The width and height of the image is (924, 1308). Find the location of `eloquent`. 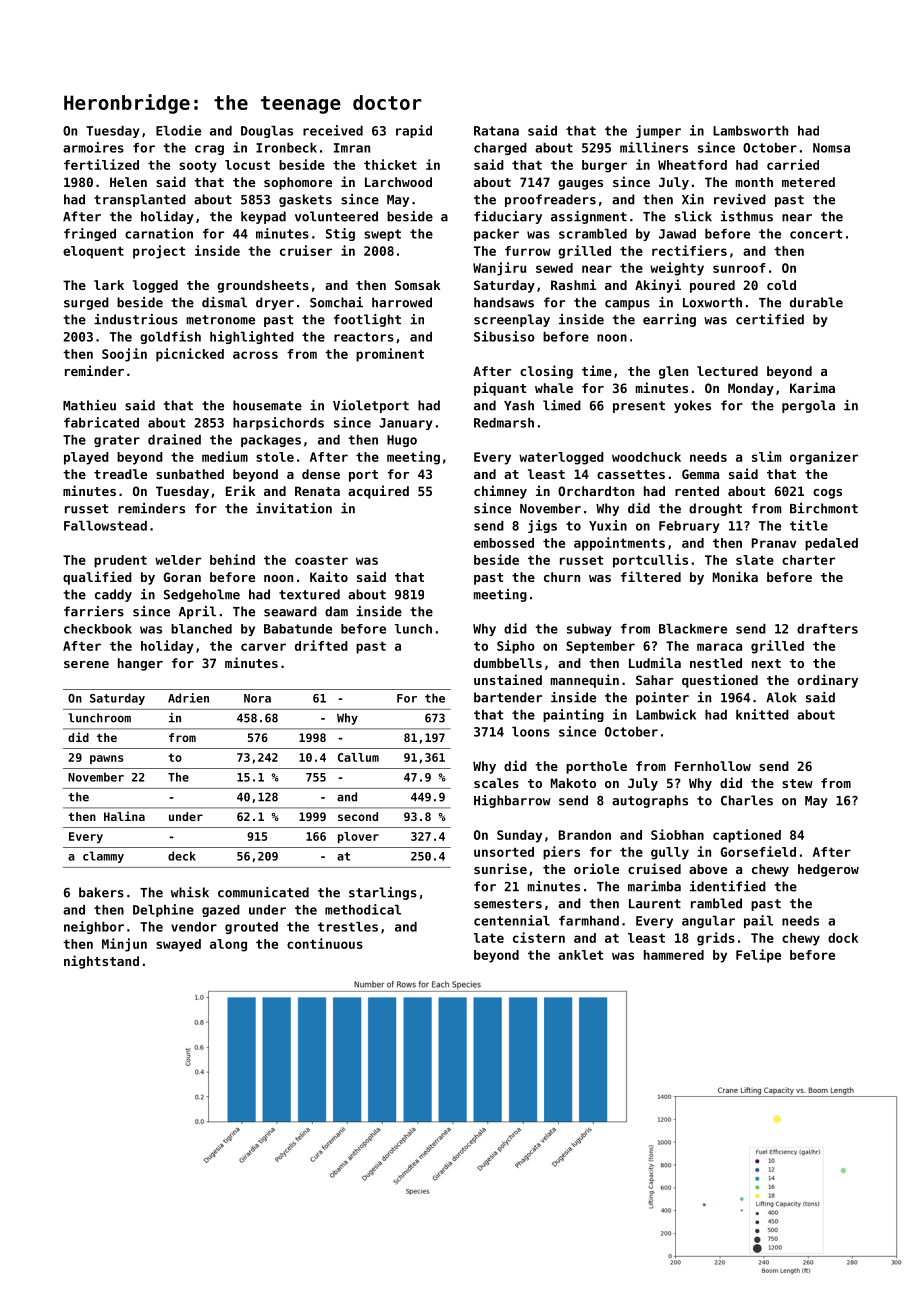

eloquent is located at coordinates (93, 252).
